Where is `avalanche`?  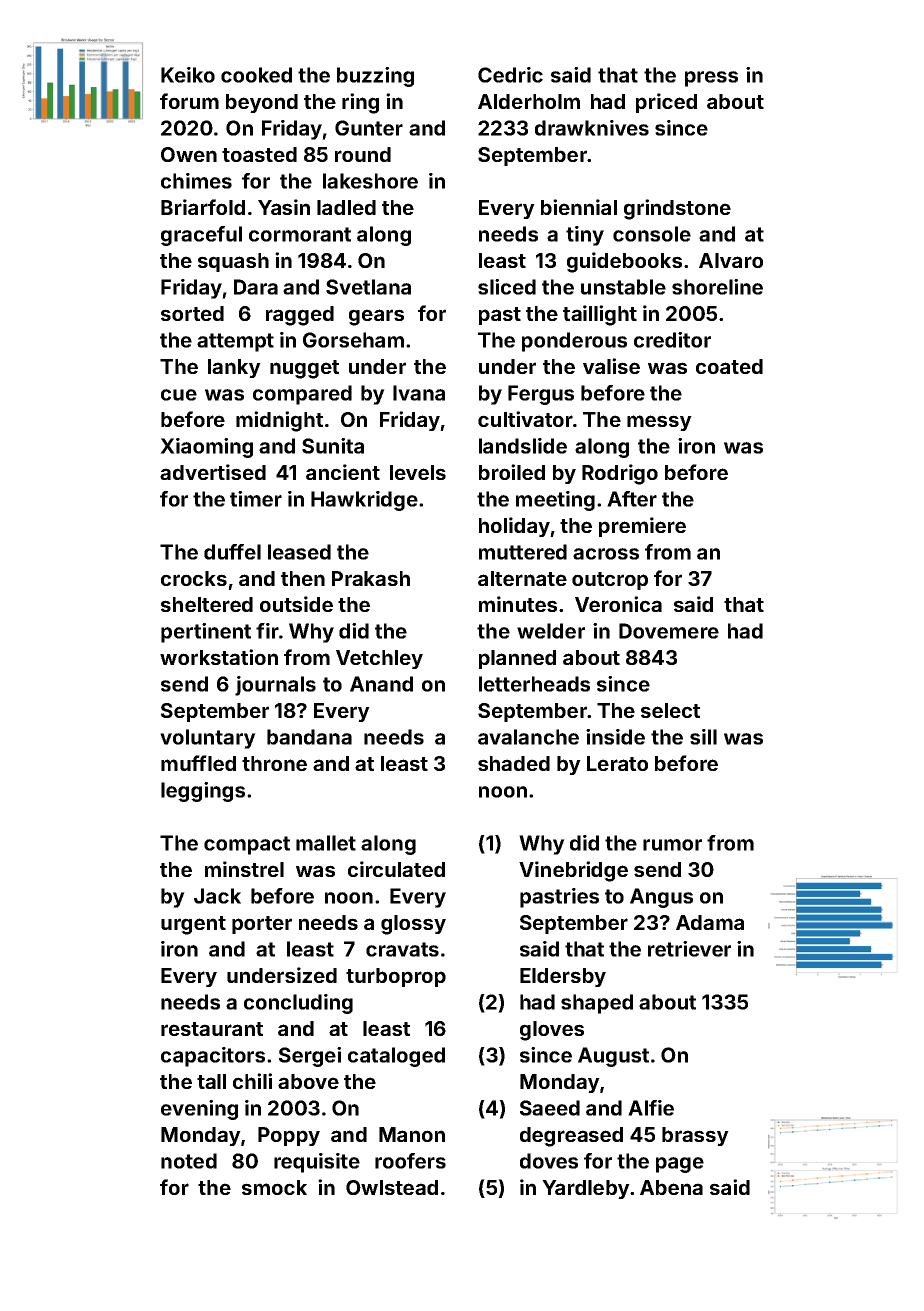 avalanche is located at coordinates (528, 737).
